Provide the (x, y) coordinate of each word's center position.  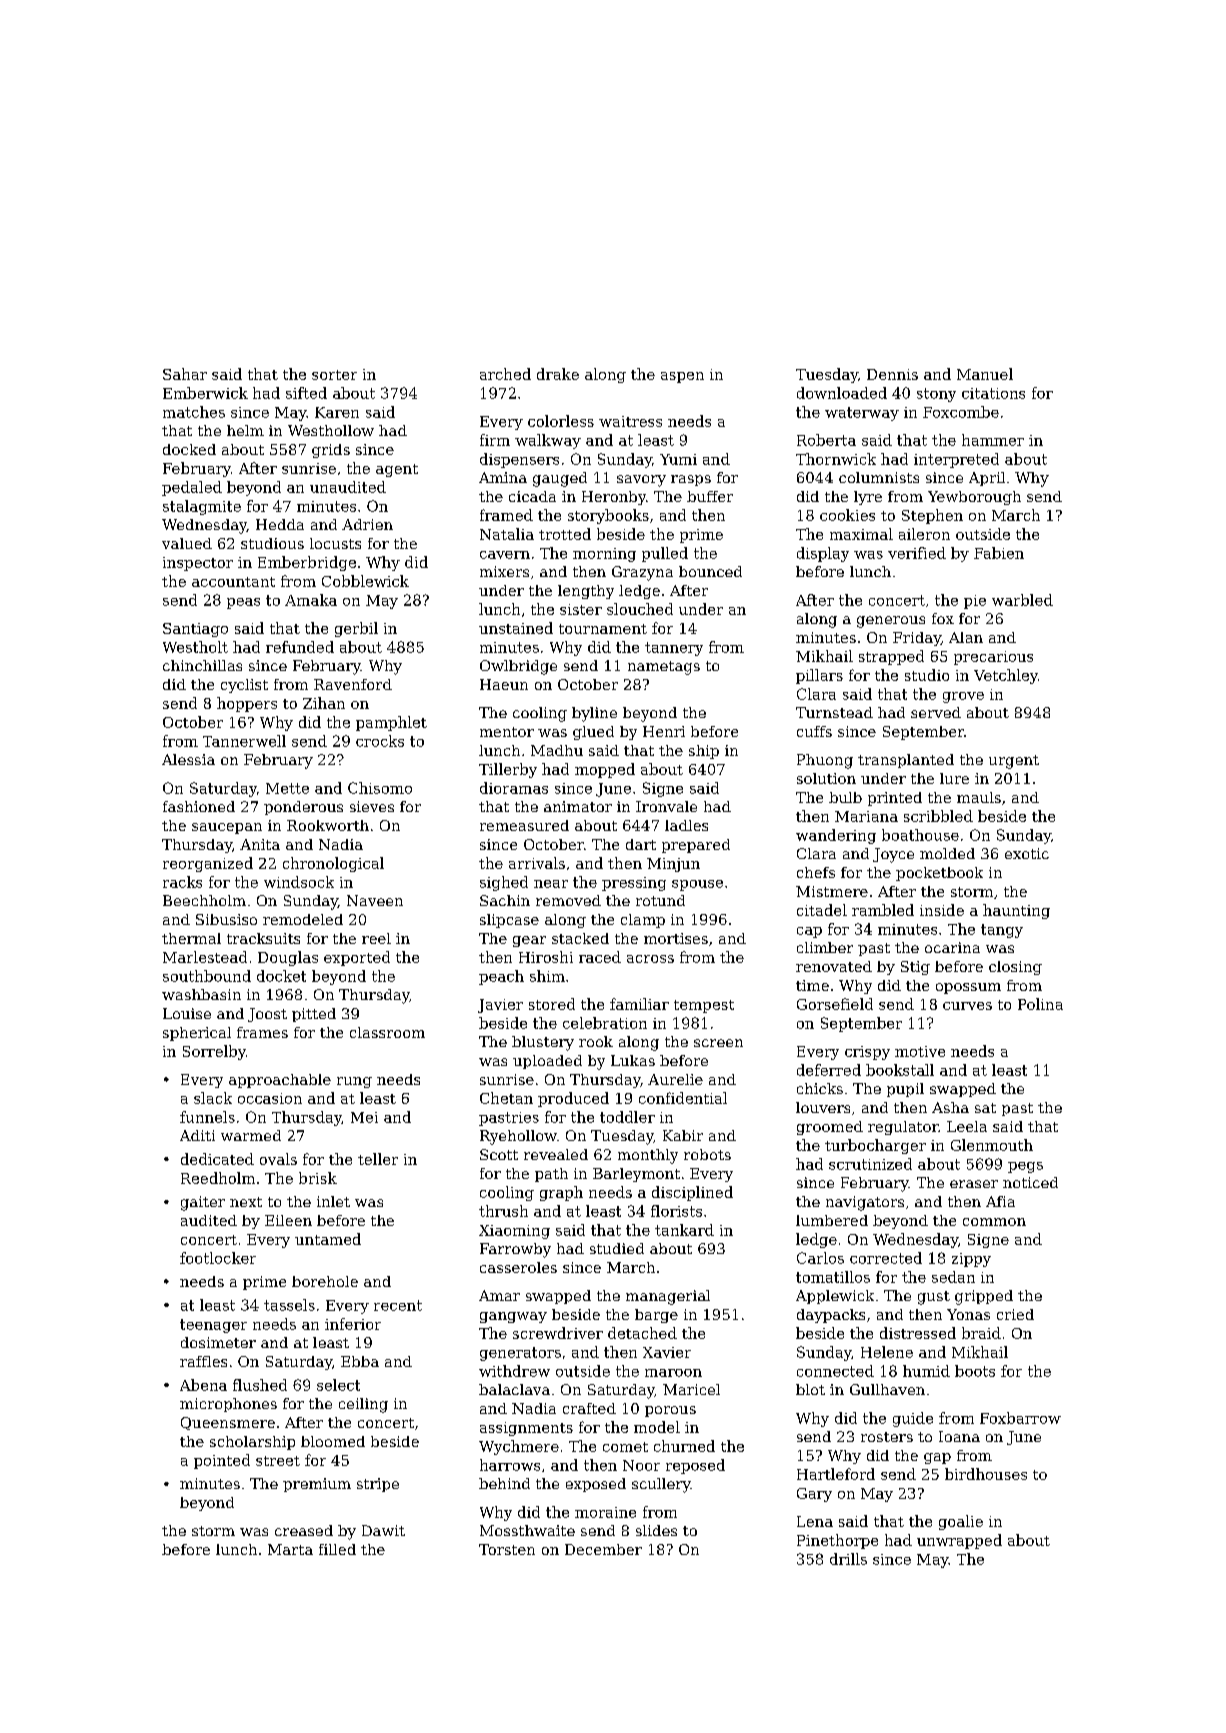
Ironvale (666, 806)
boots (975, 1371)
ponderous (303, 808)
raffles (203, 1361)
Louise (187, 1013)
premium (317, 1485)
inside (942, 910)
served (936, 712)
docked (189, 449)
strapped (891, 657)
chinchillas (202, 665)
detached (642, 1333)
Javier (500, 1006)
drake (558, 374)
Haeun (504, 684)
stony (936, 395)
